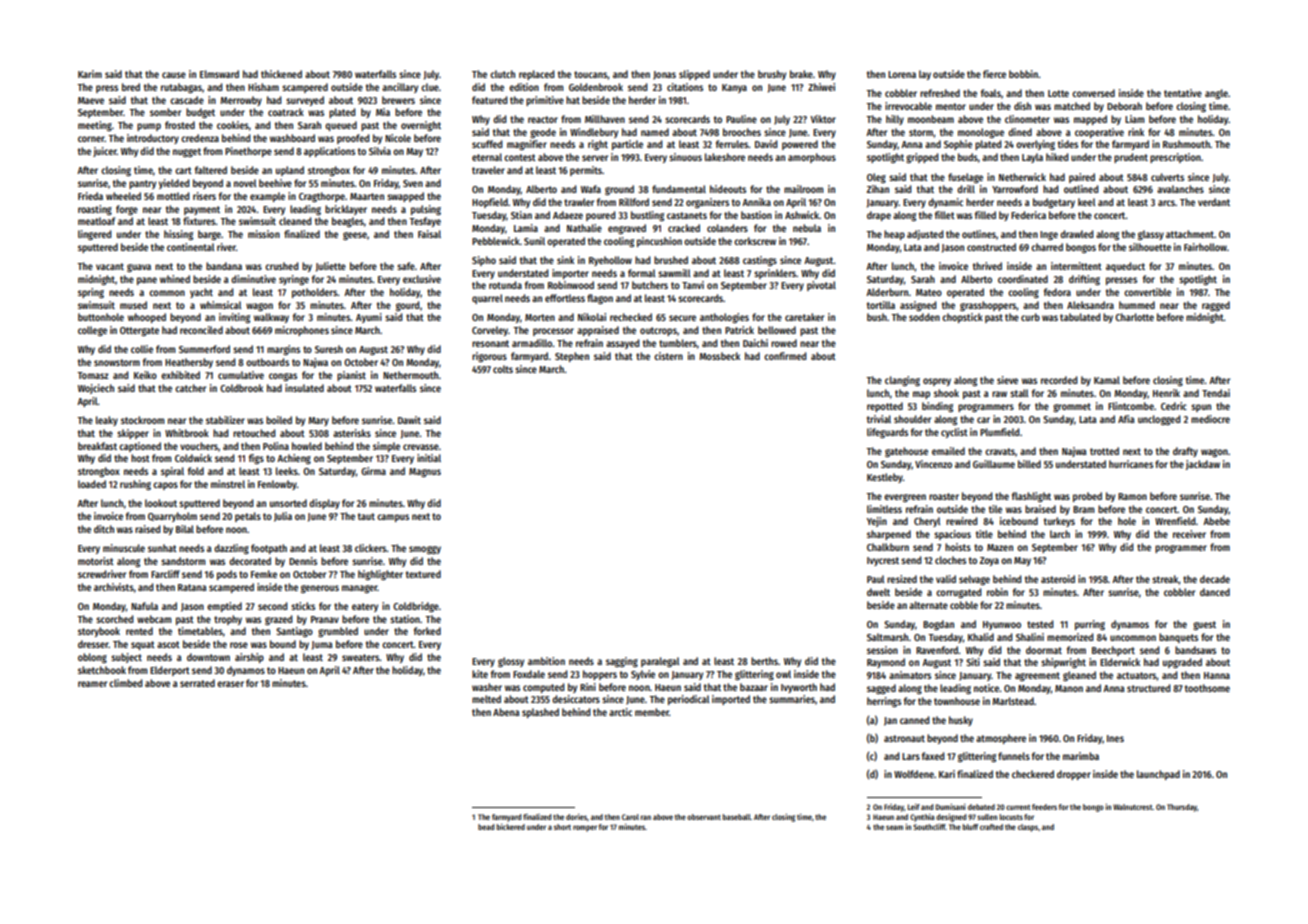 The height and width of the screenshot is (924, 1308). Describe the element at coordinates (877, 522) in the screenshot. I see `Yejin` at that location.
